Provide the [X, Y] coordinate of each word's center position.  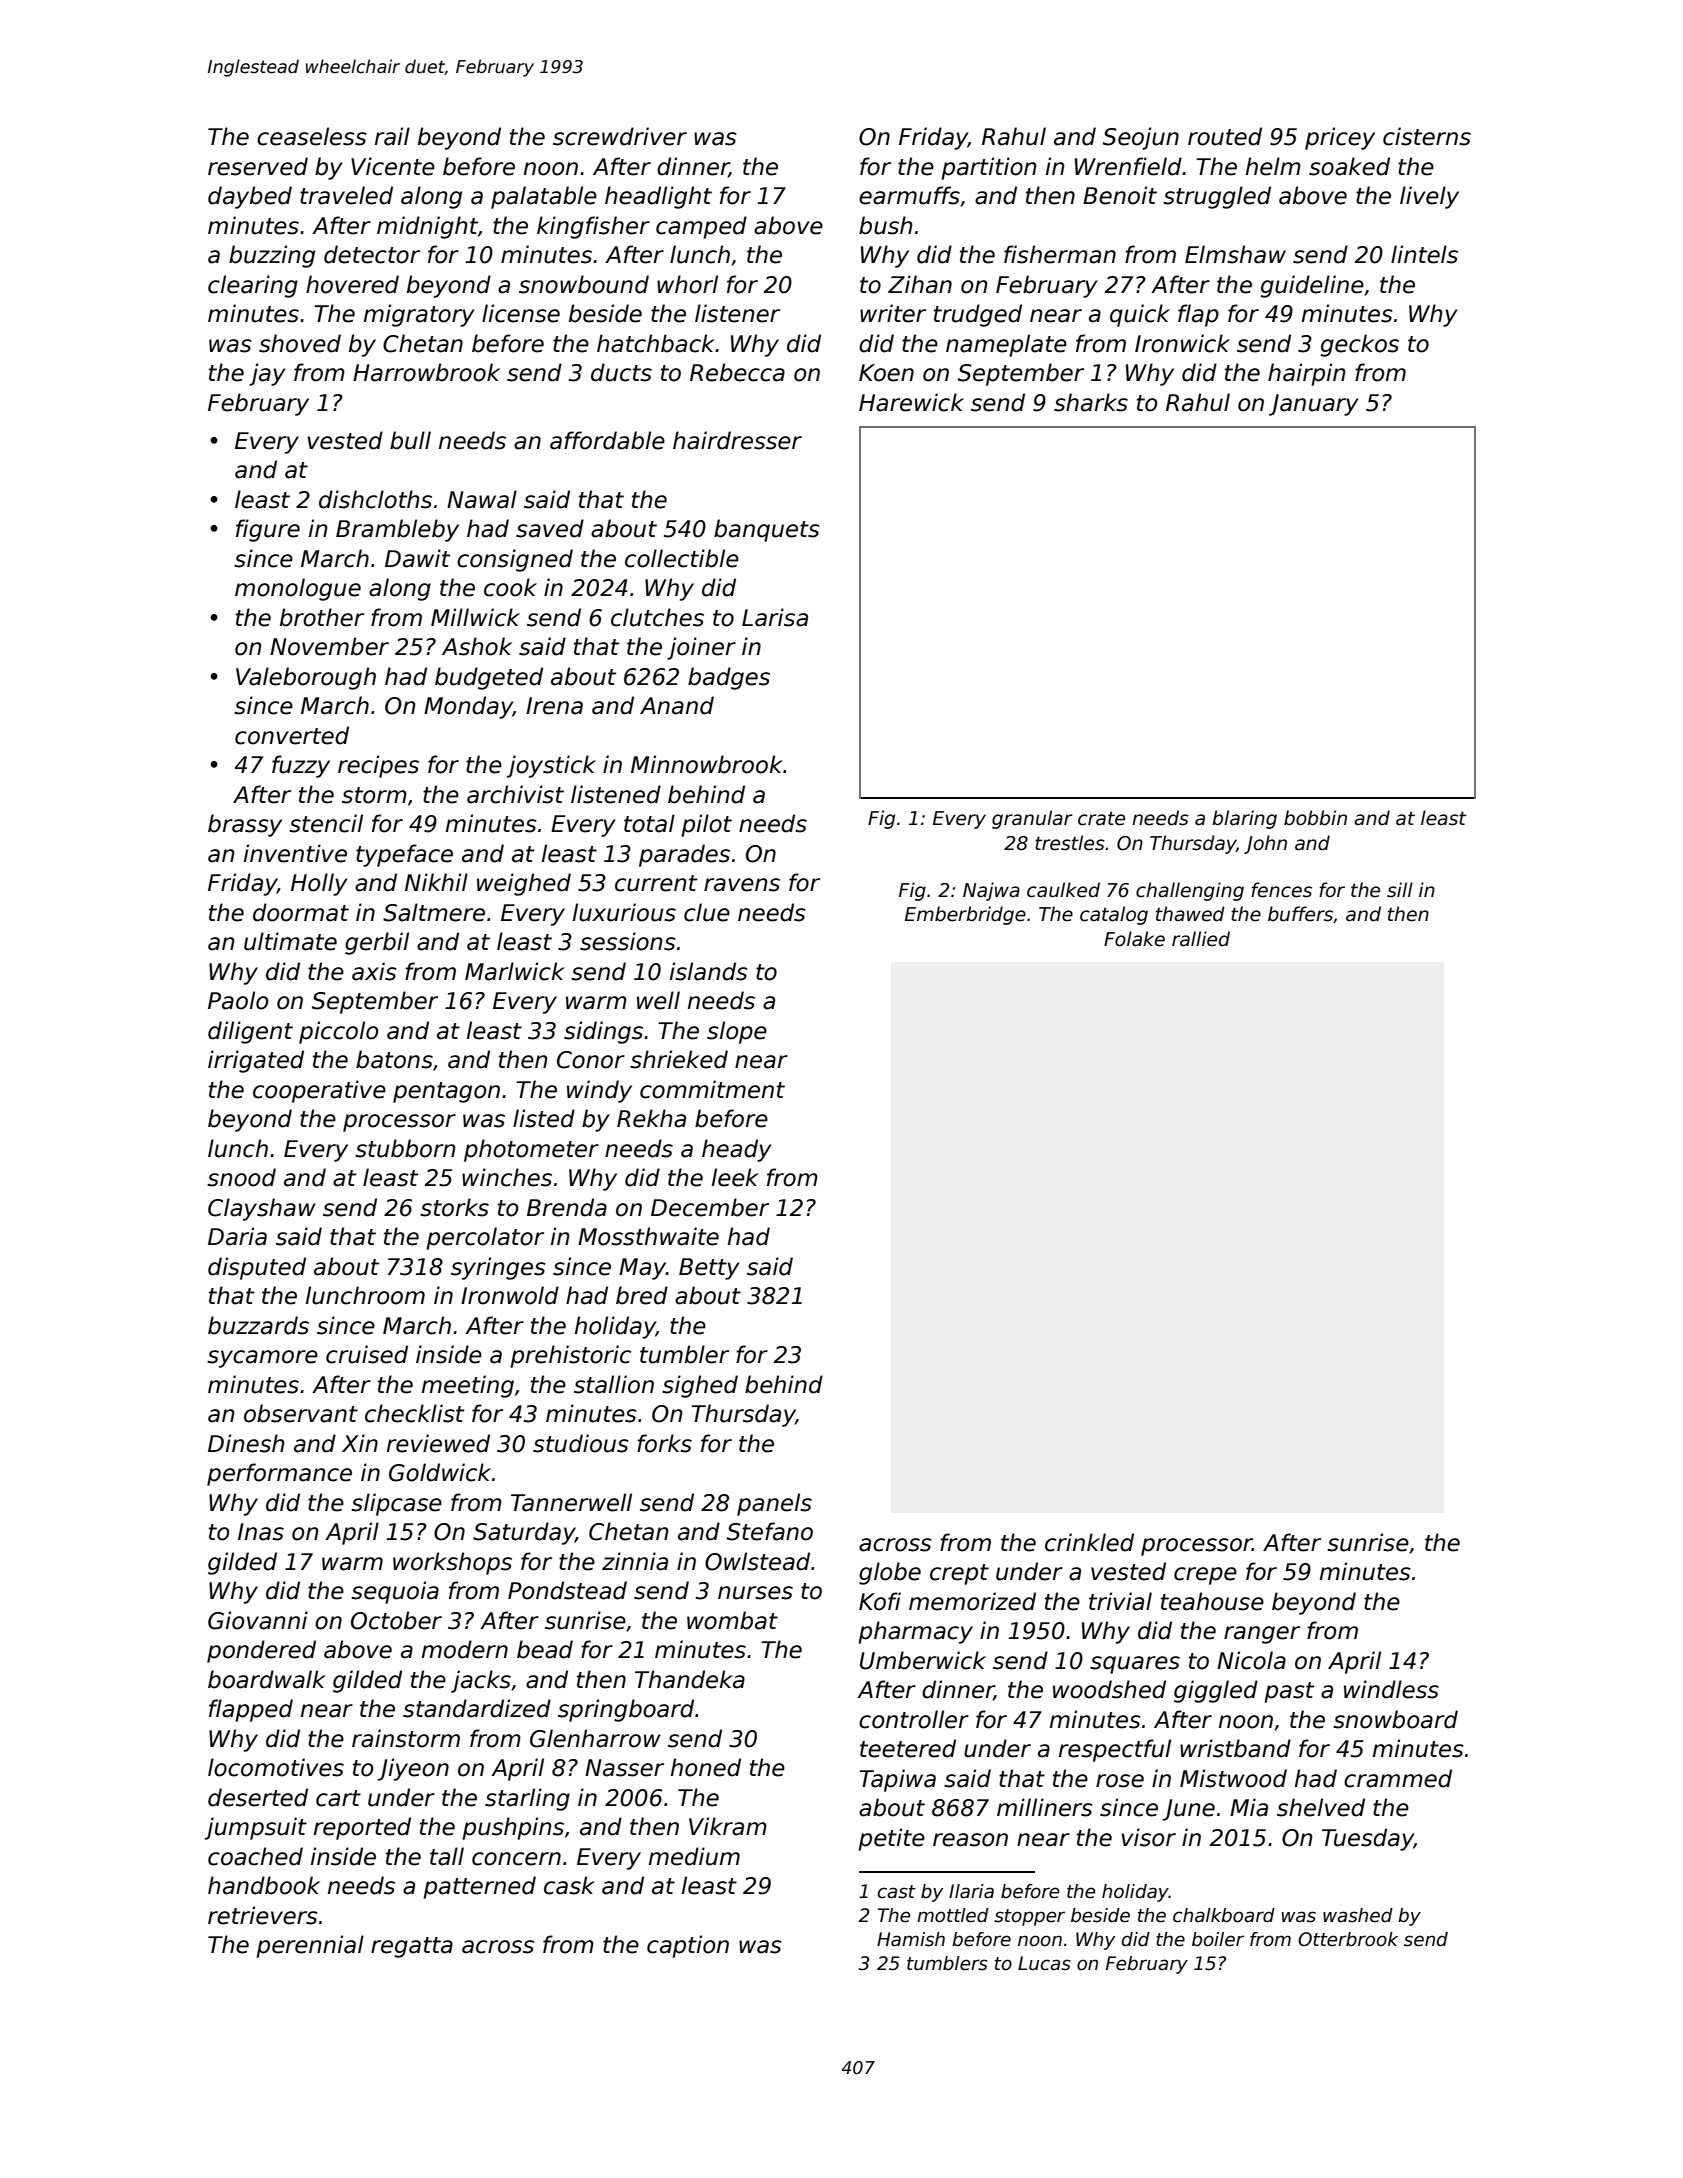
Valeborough [306, 678]
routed [1225, 136]
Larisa [775, 617]
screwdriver [620, 136]
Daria [237, 1236]
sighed [700, 1386]
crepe [1205, 1576]
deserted [258, 1797]
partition [989, 168]
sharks [1091, 402]
